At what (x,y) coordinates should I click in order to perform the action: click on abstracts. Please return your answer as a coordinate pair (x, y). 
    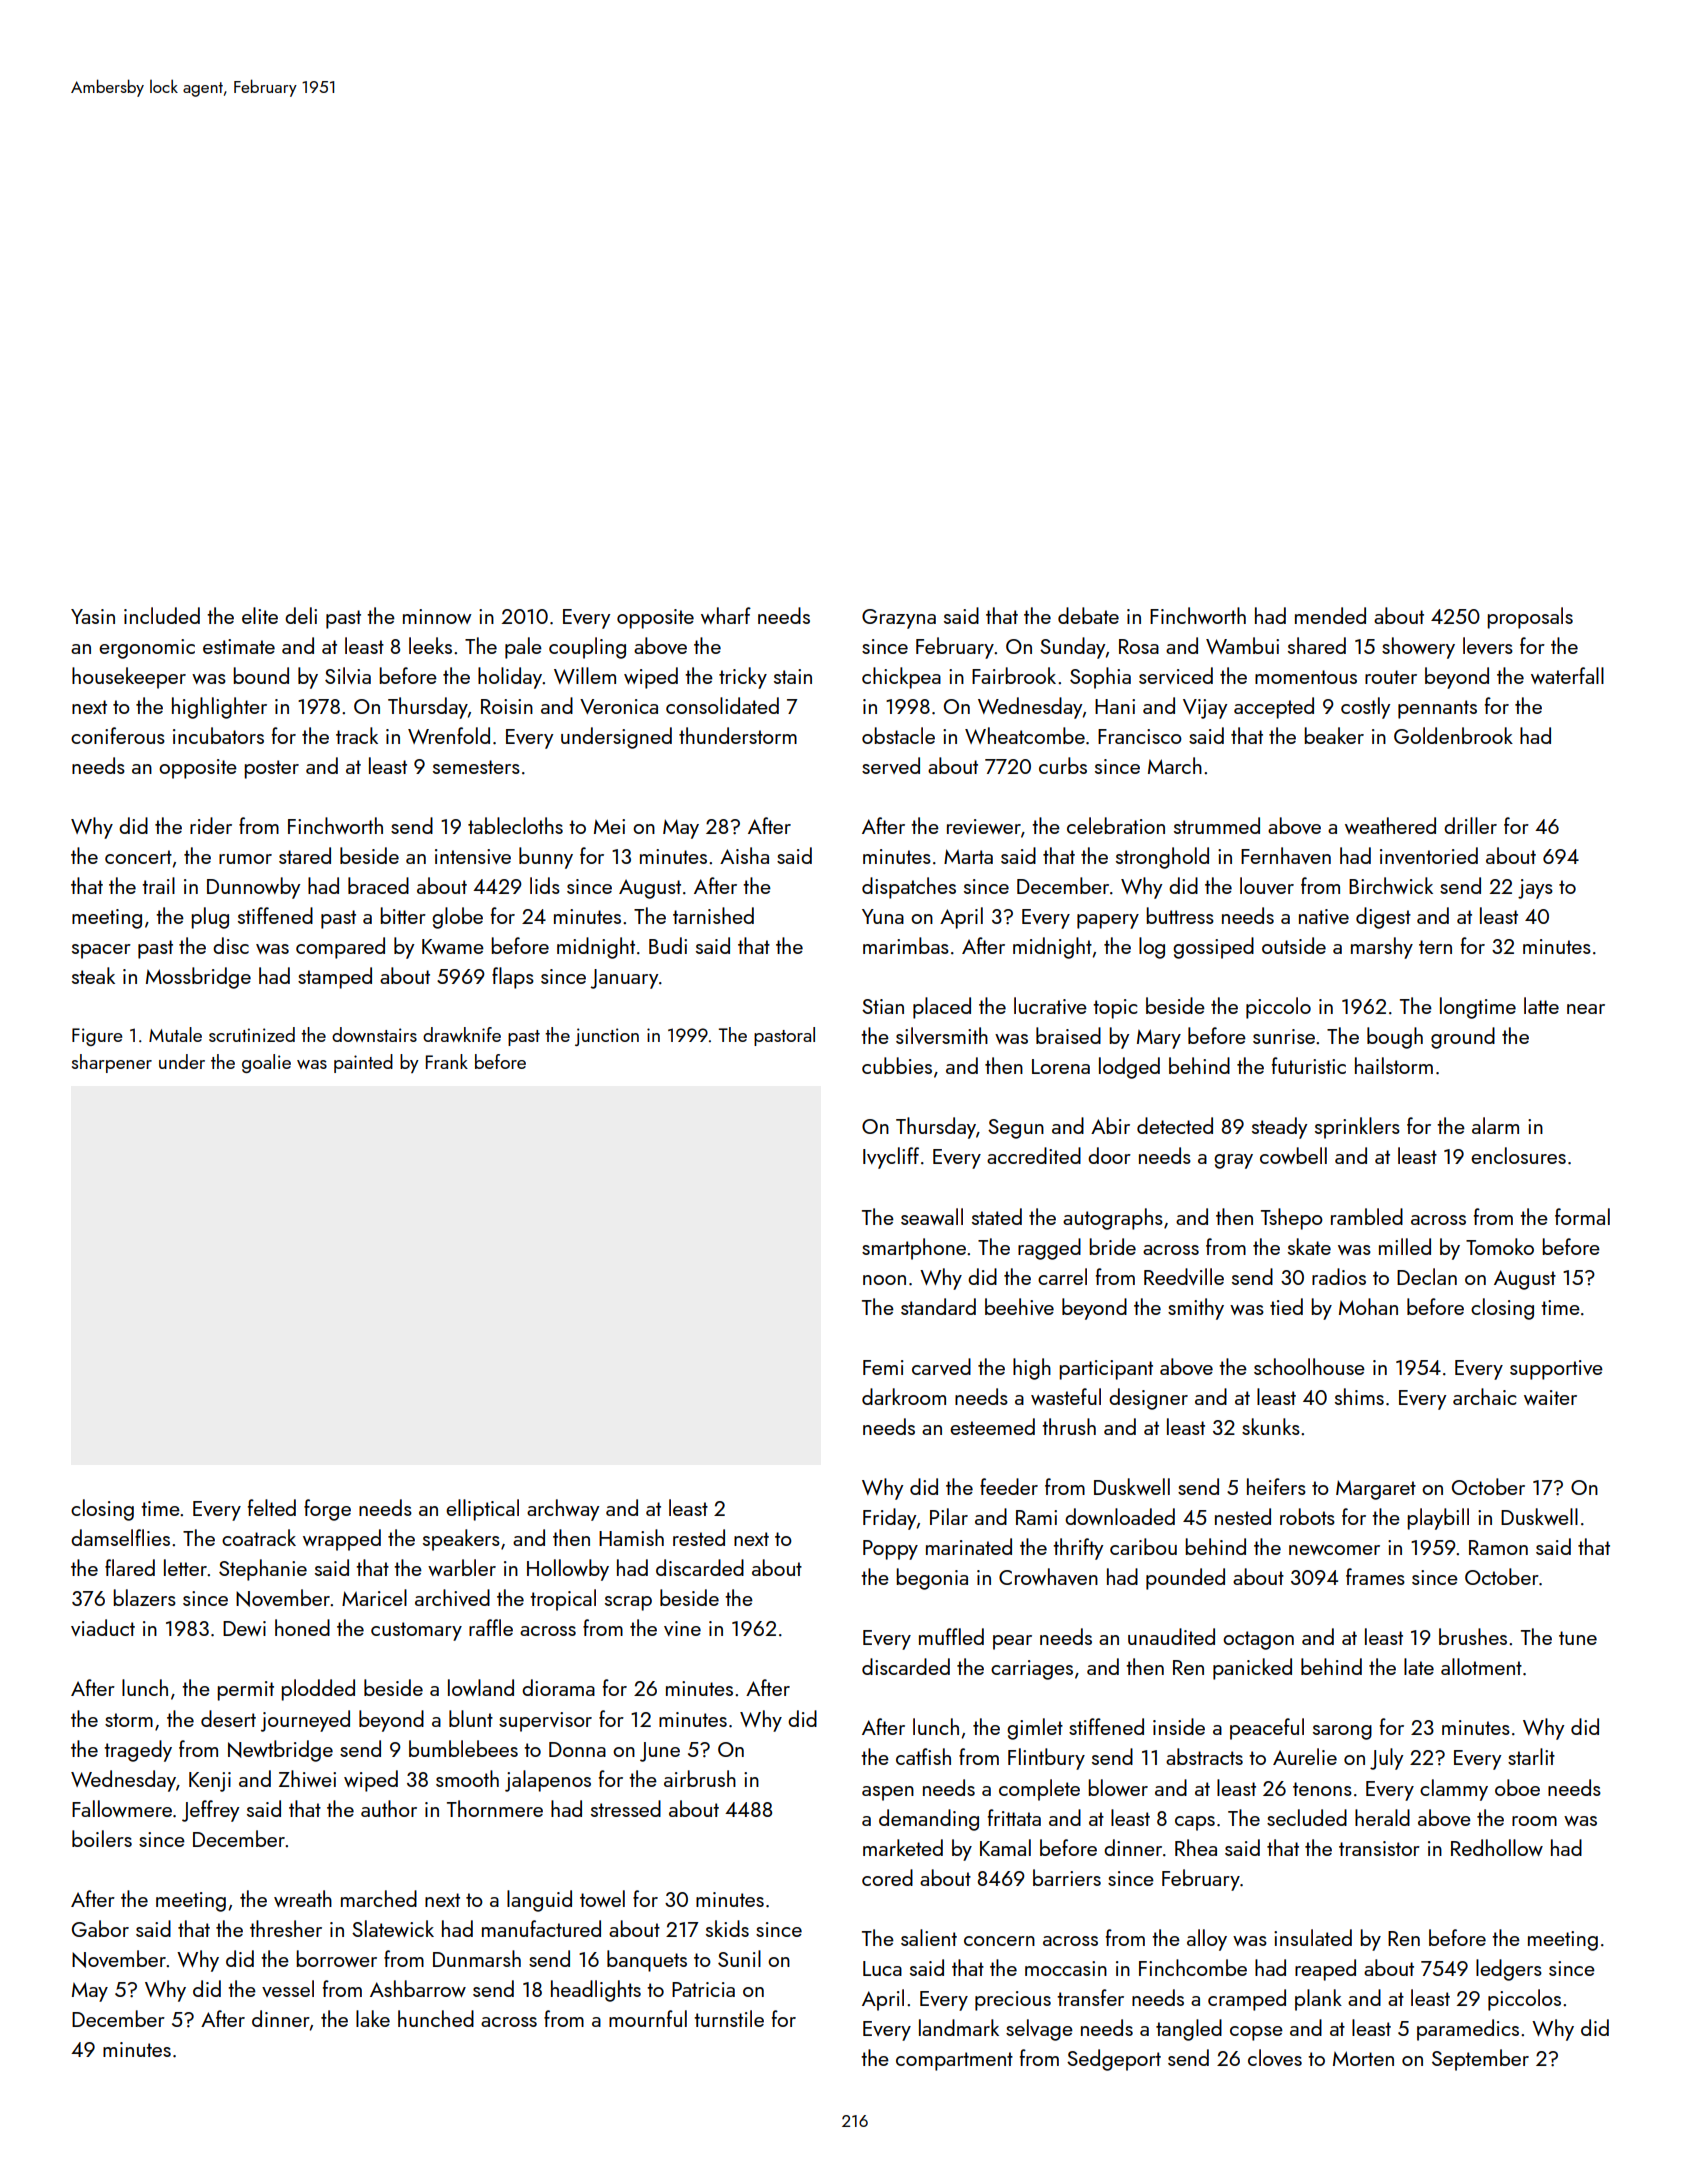
    Looking at the image, I should click on (1204, 1756).
